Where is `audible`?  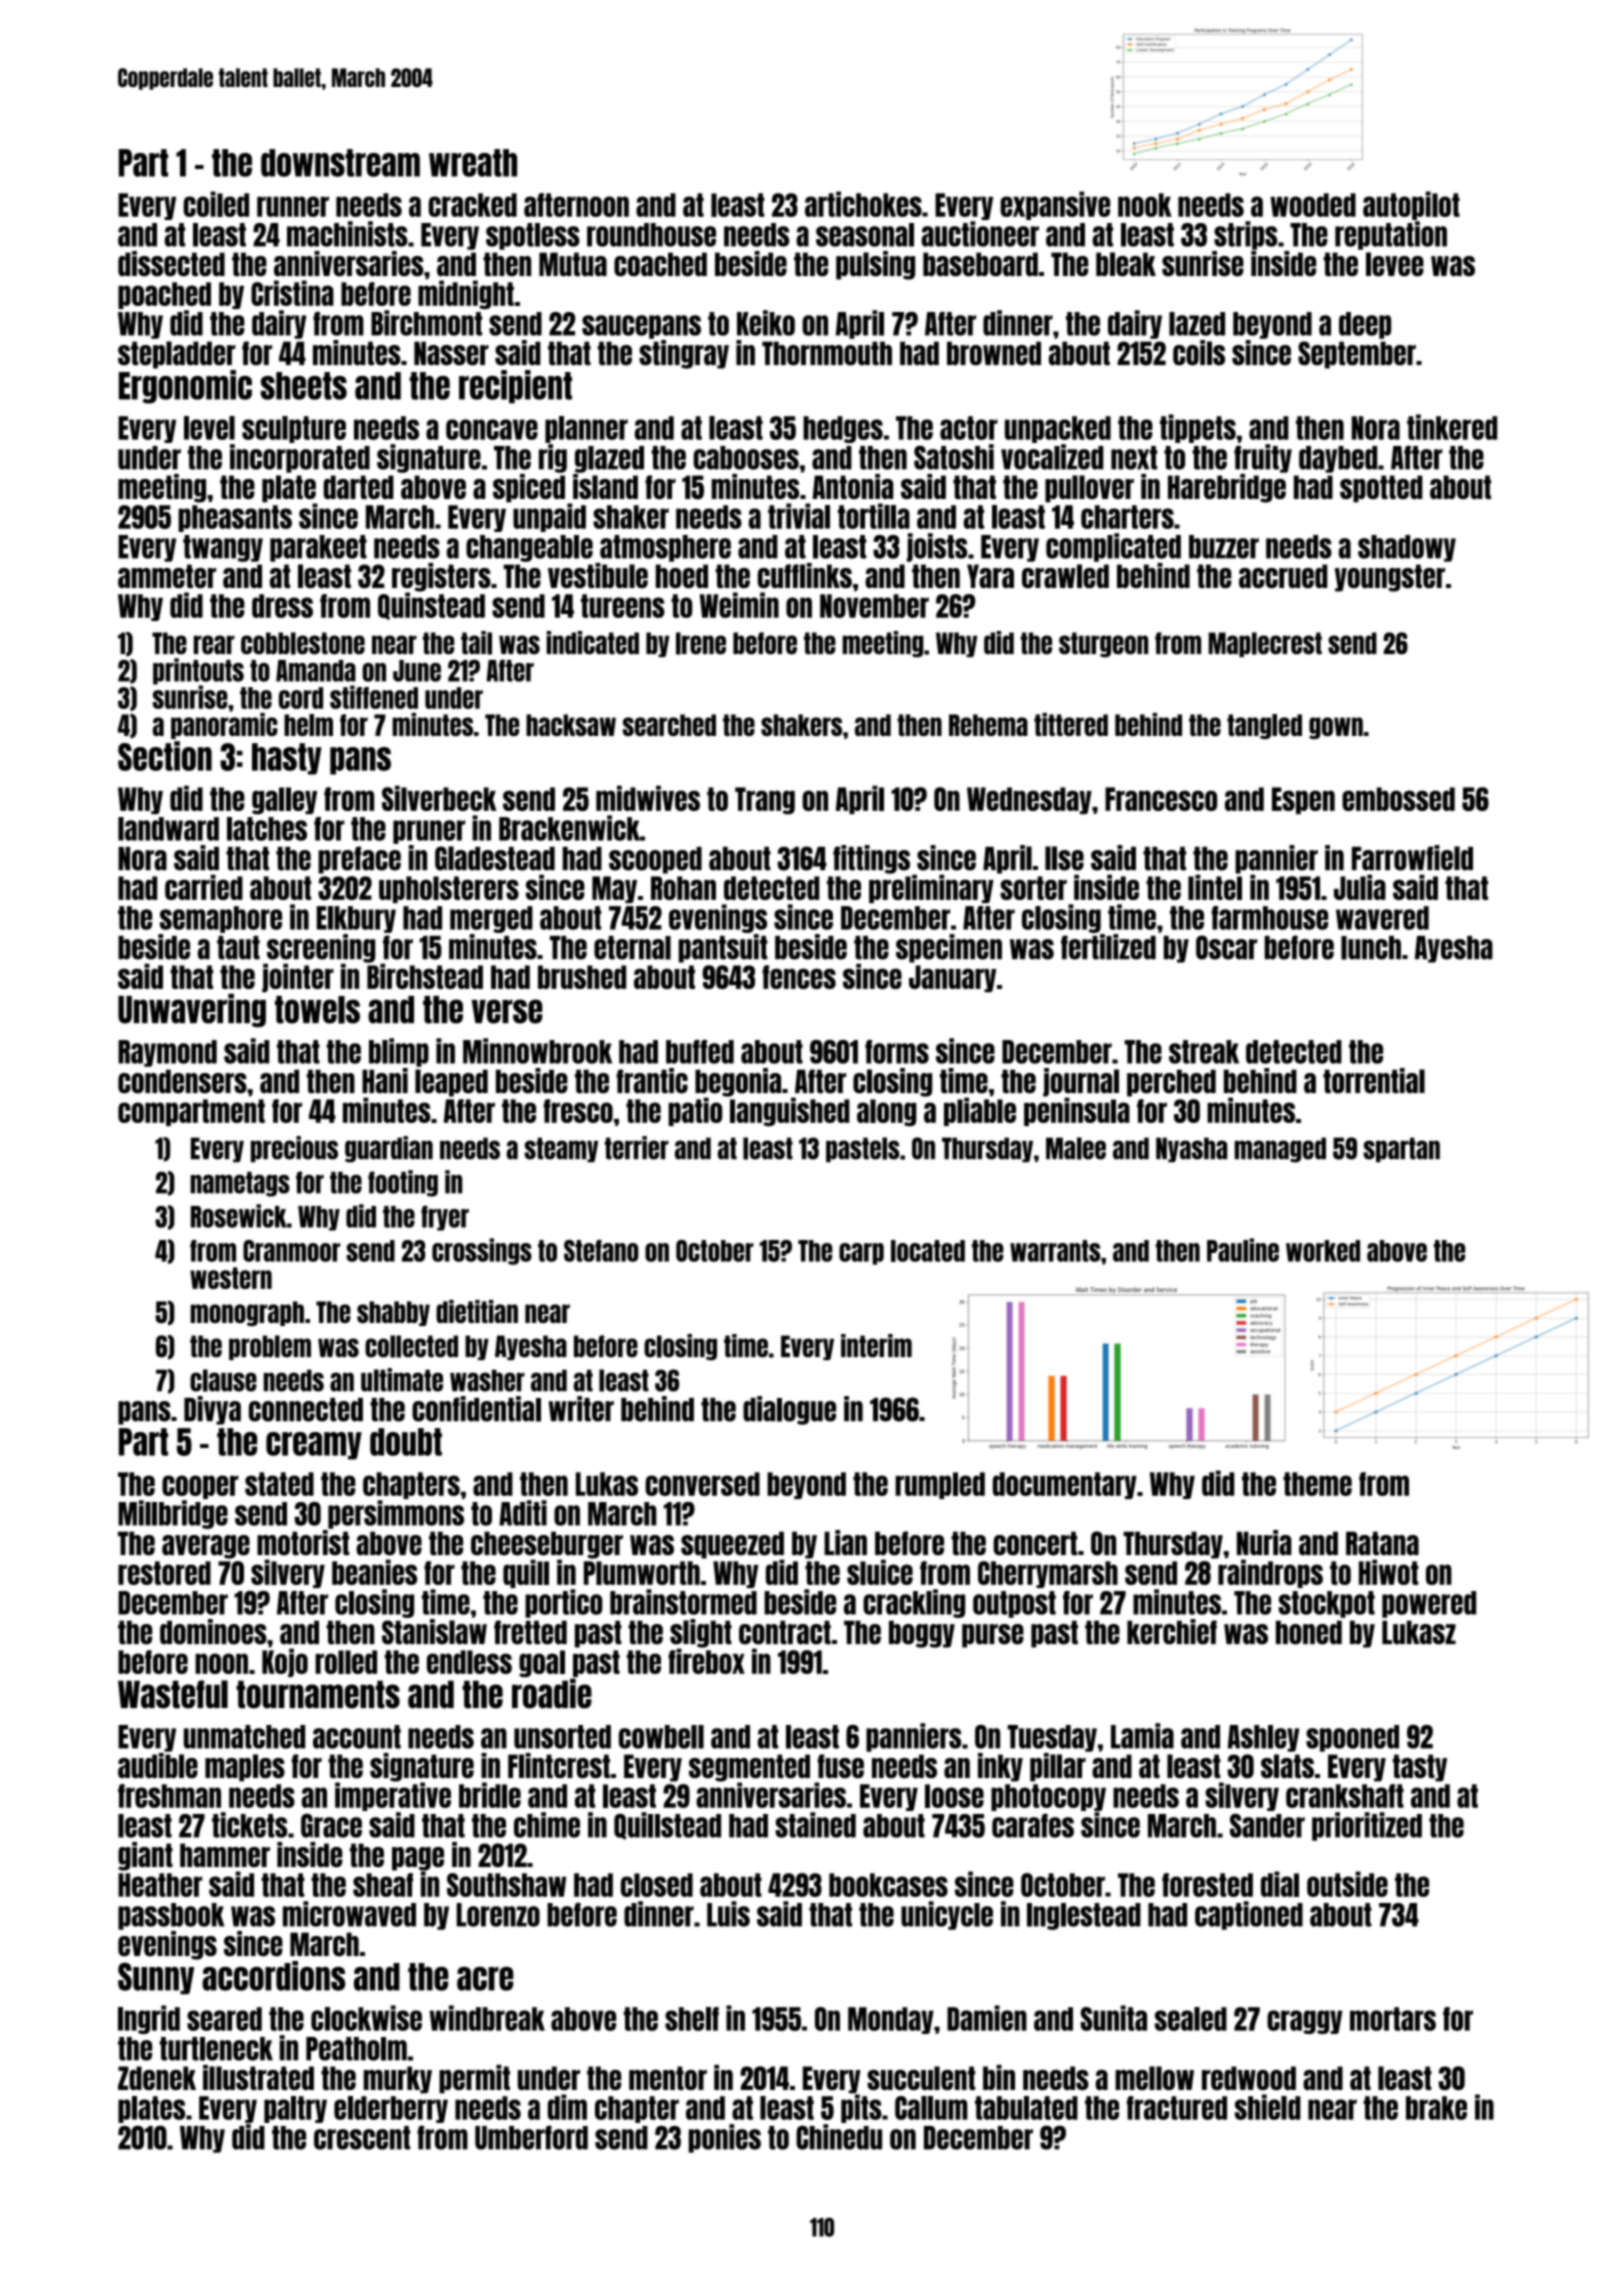
audible is located at coordinates (158, 1765).
